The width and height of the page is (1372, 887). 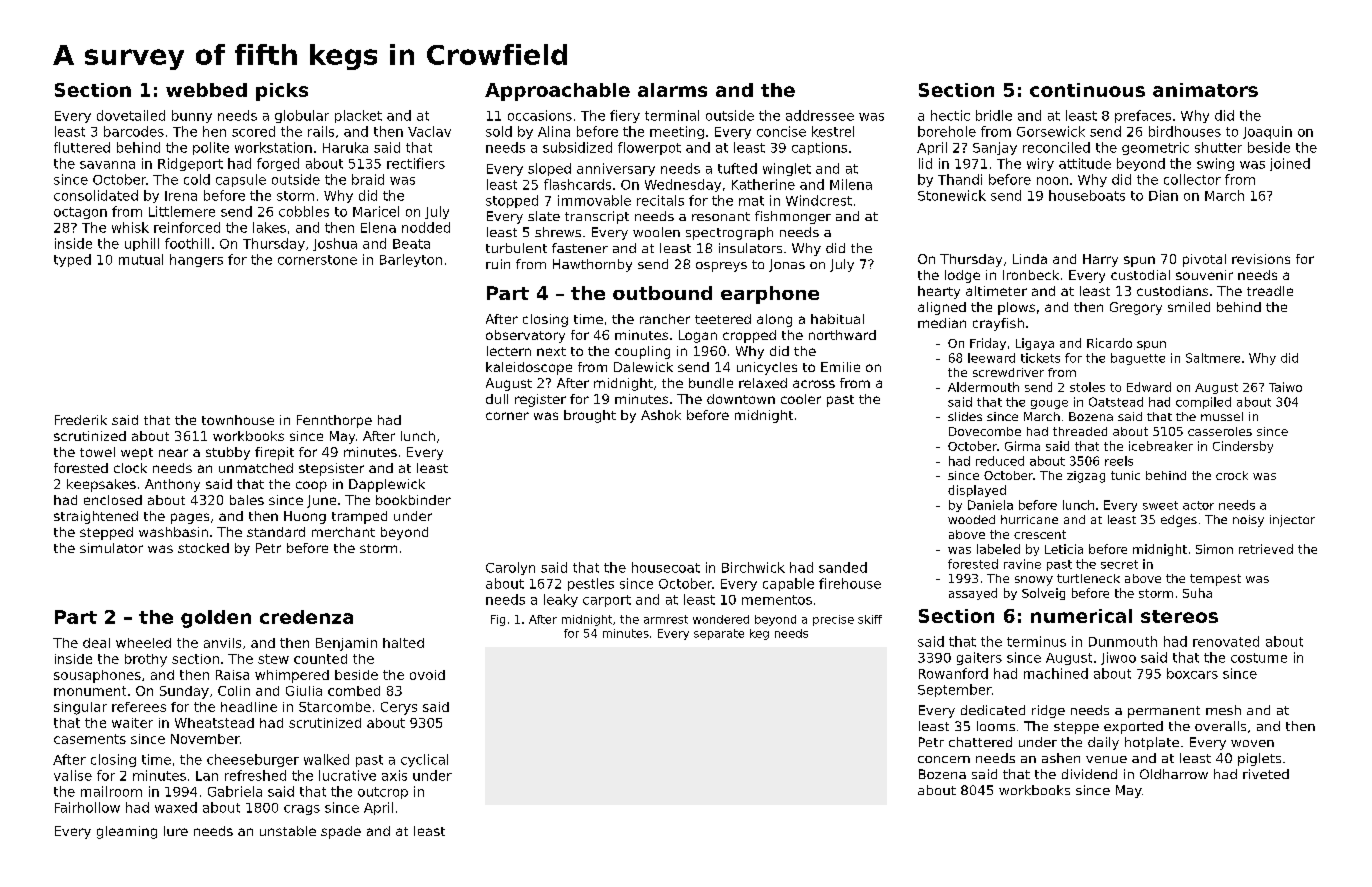 What do you see at coordinates (81, 420) in the page?
I see `Frederik` at bounding box center [81, 420].
